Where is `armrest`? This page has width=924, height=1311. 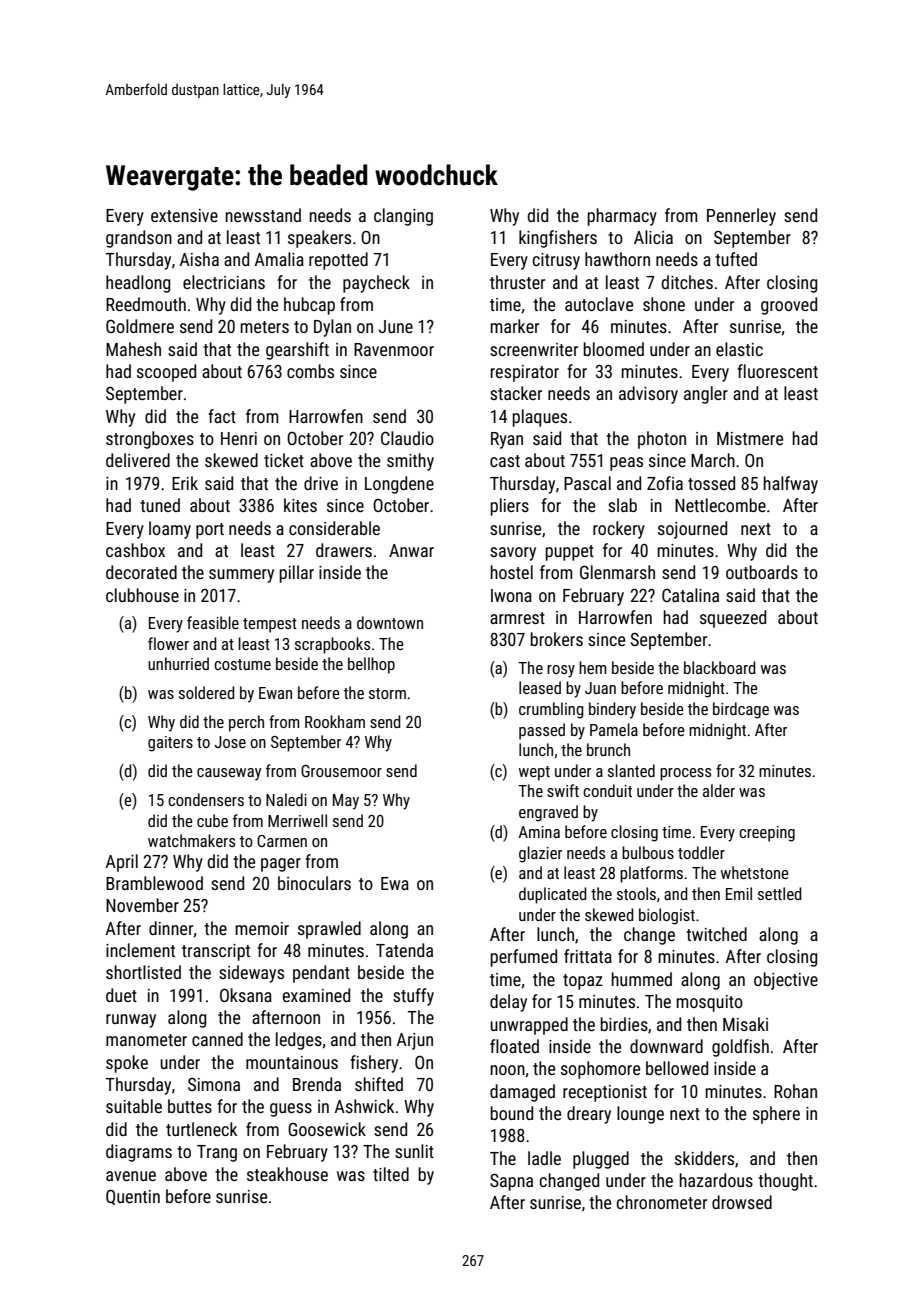 armrest is located at coordinates (517, 618).
